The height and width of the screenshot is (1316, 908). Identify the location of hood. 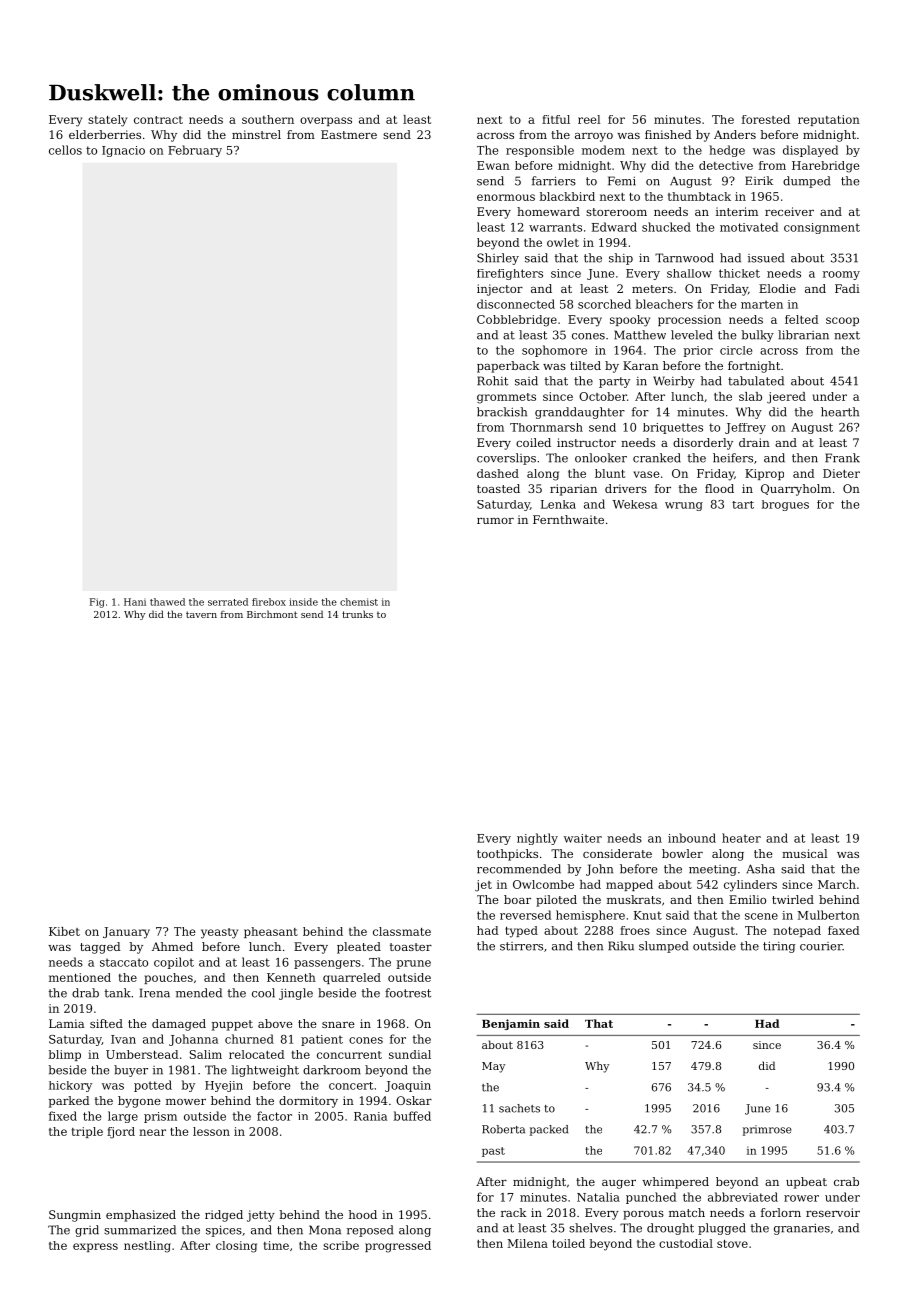
(363, 1214).
